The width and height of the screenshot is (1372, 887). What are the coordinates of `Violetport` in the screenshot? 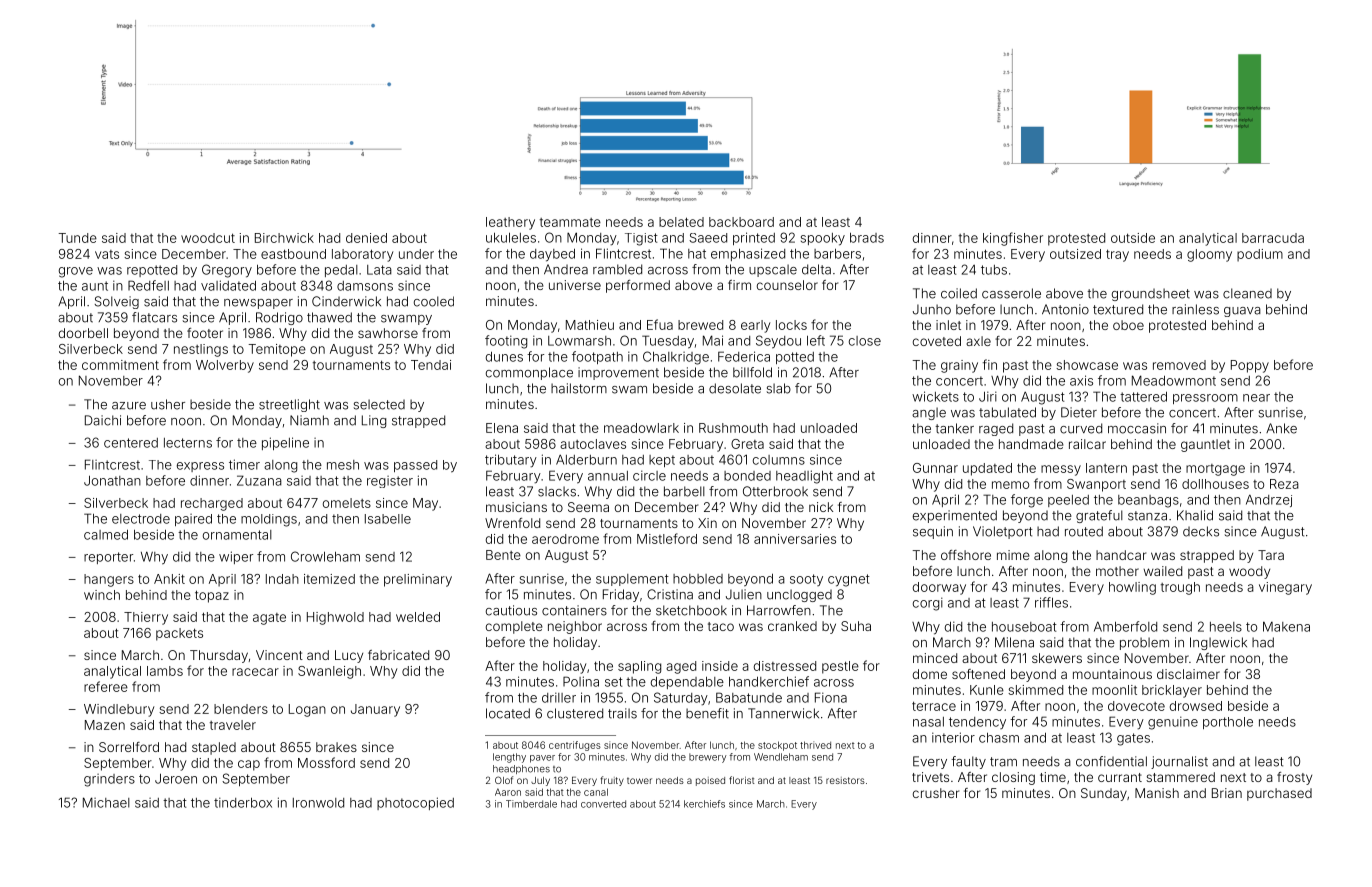 It's located at (1002, 532).
